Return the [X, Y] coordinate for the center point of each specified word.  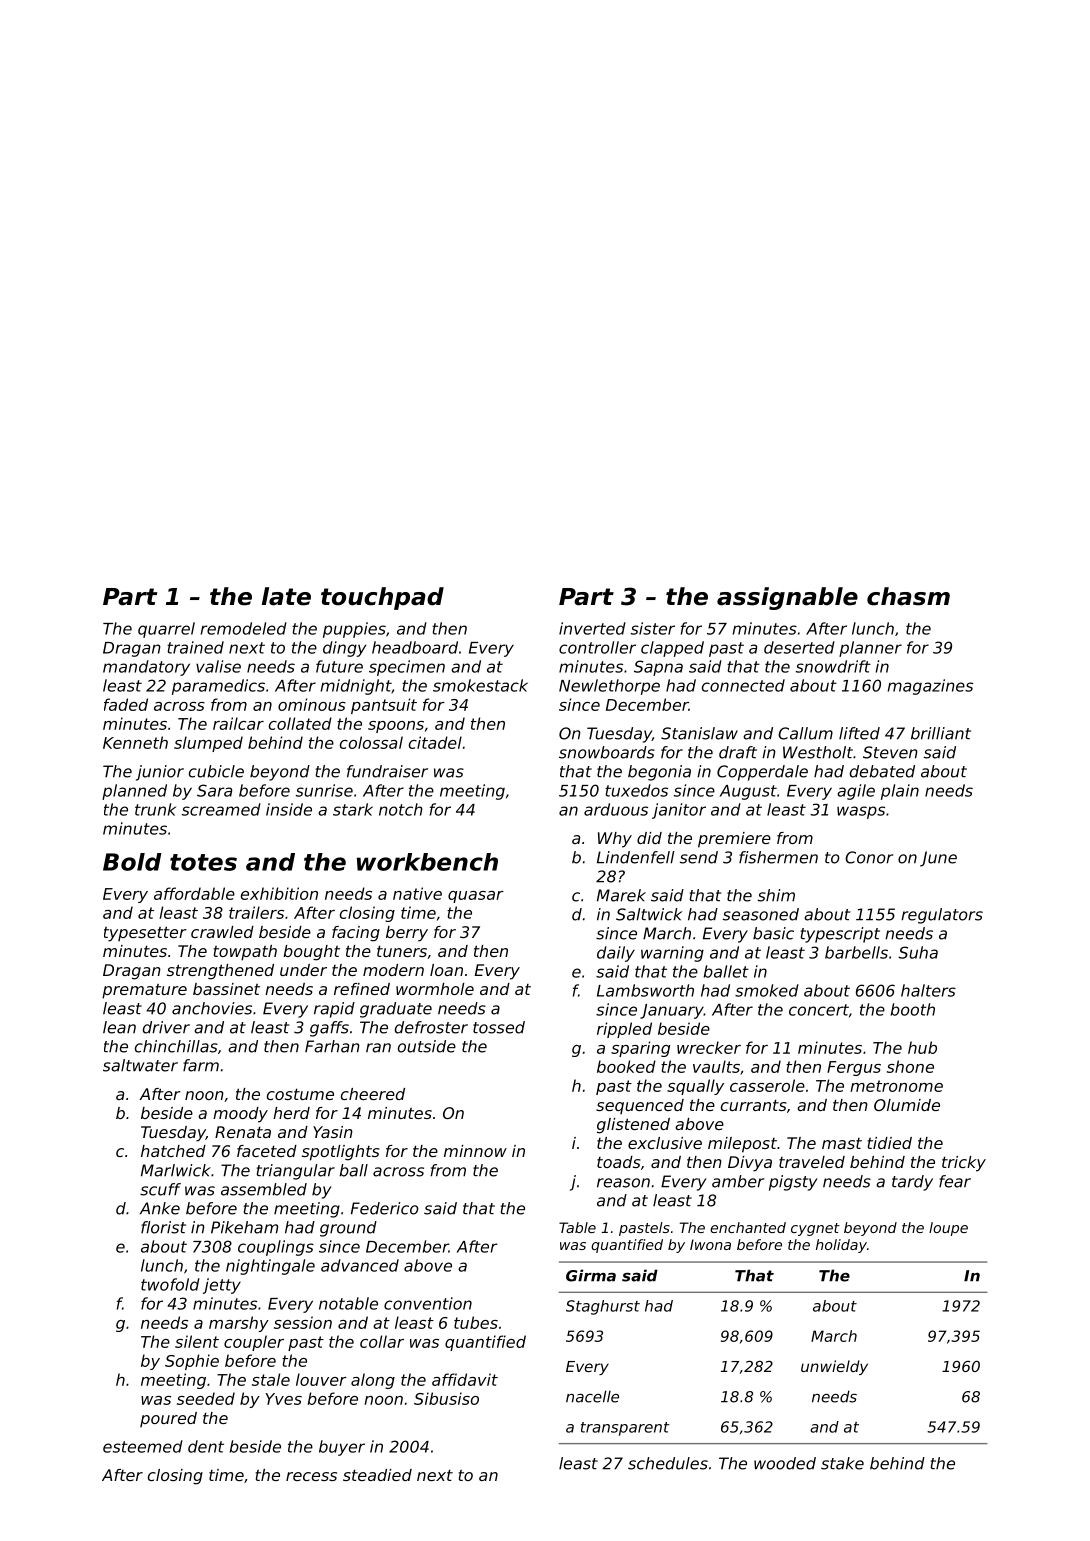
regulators [942, 916]
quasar [476, 897]
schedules [668, 1463]
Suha [918, 952]
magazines [930, 687]
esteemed [143, 1446]
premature [144, 991]
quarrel [166, 630]
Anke [160, 1208]
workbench [427, 862]
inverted [592, 628]
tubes [476, 1322]
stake [842, 1463]
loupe [948, 1229]
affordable [194, 893]
